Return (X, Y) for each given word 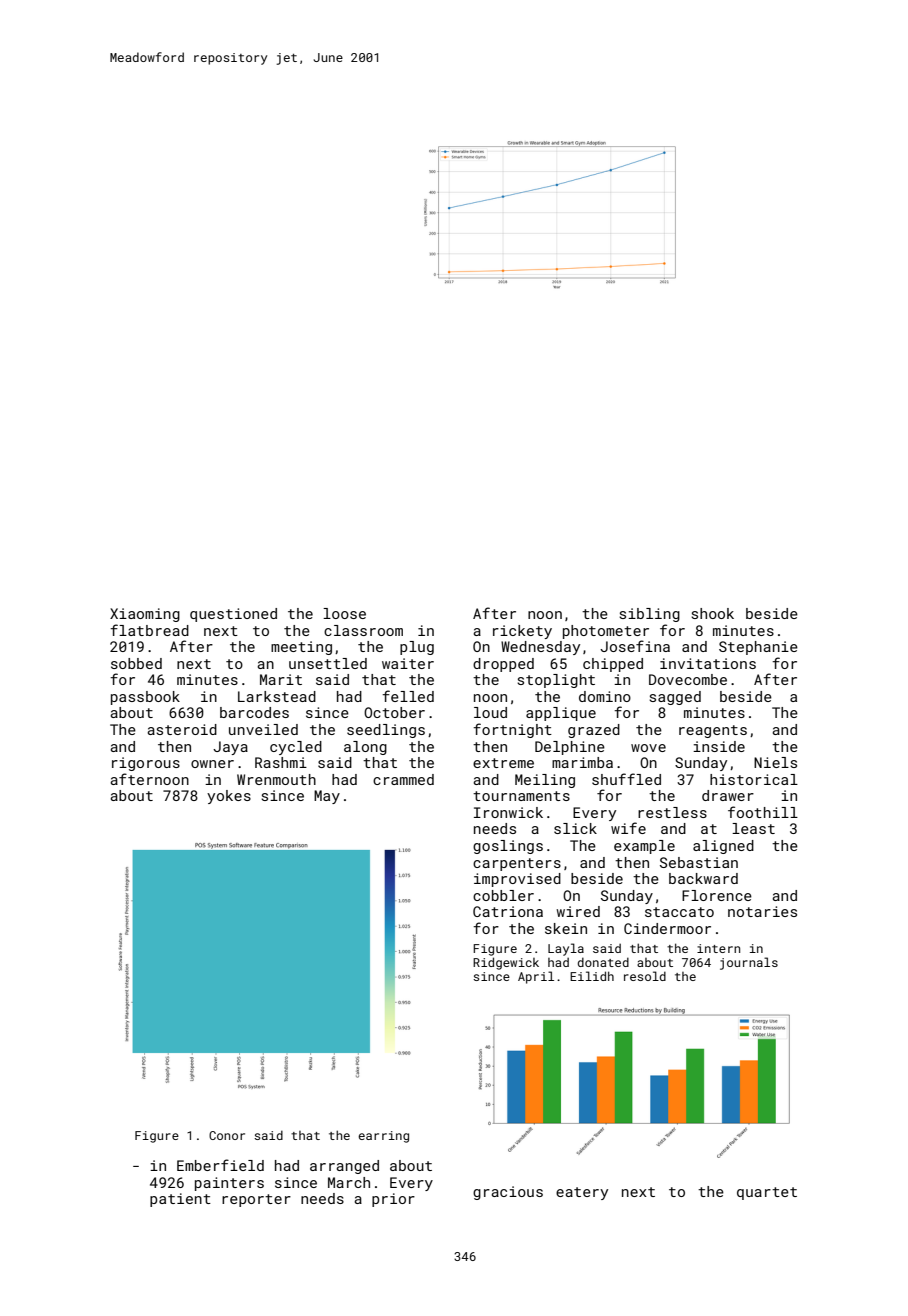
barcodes (254, 712)
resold (645, 976)
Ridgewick (506, 963)
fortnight (512, 730)
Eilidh (592, 976)
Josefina (635, 646)
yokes (229, 797)
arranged (344, 1167)
